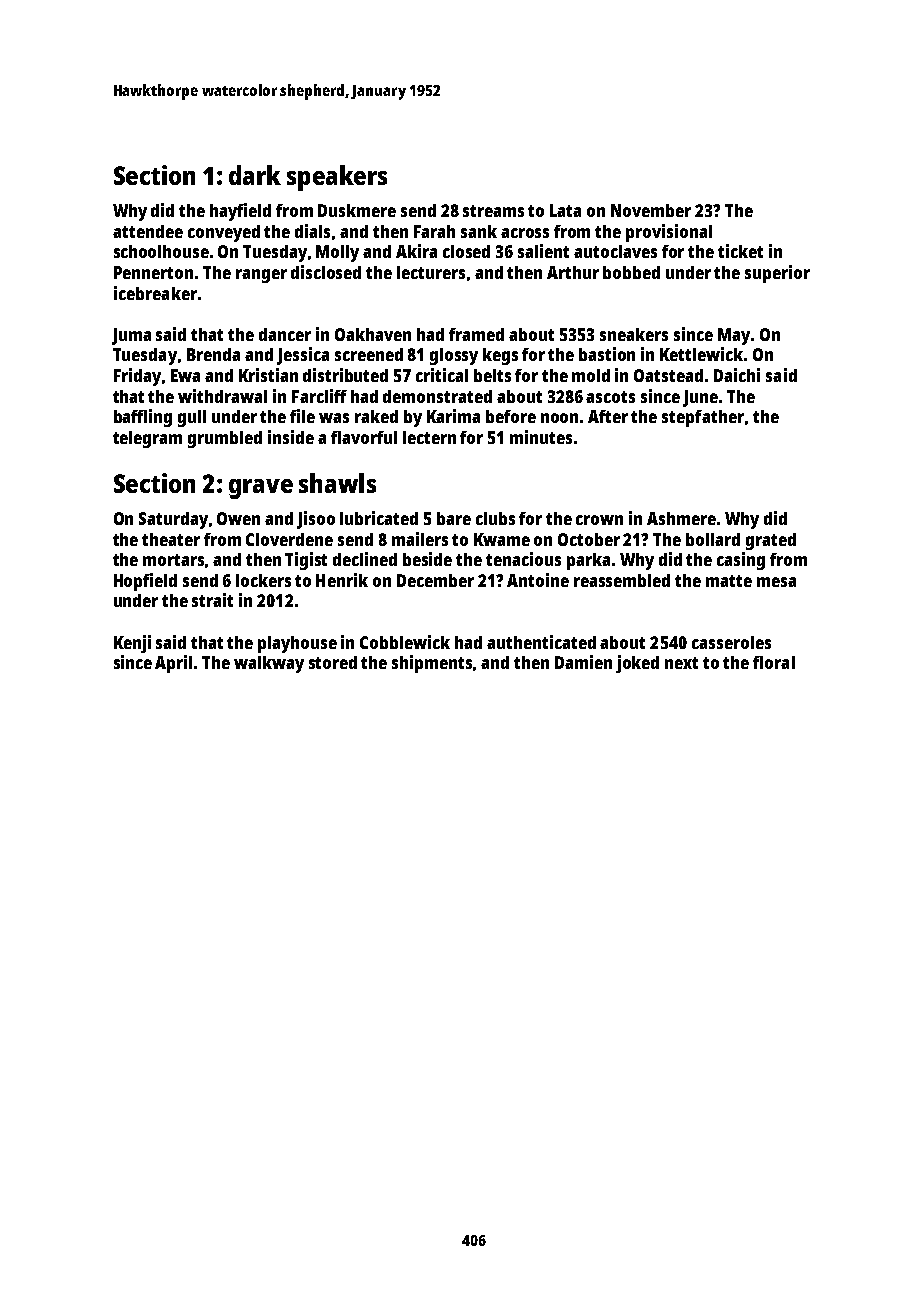  Describe the element at coordinates (631, 272) in the image. I see `bobbed` at that location.
